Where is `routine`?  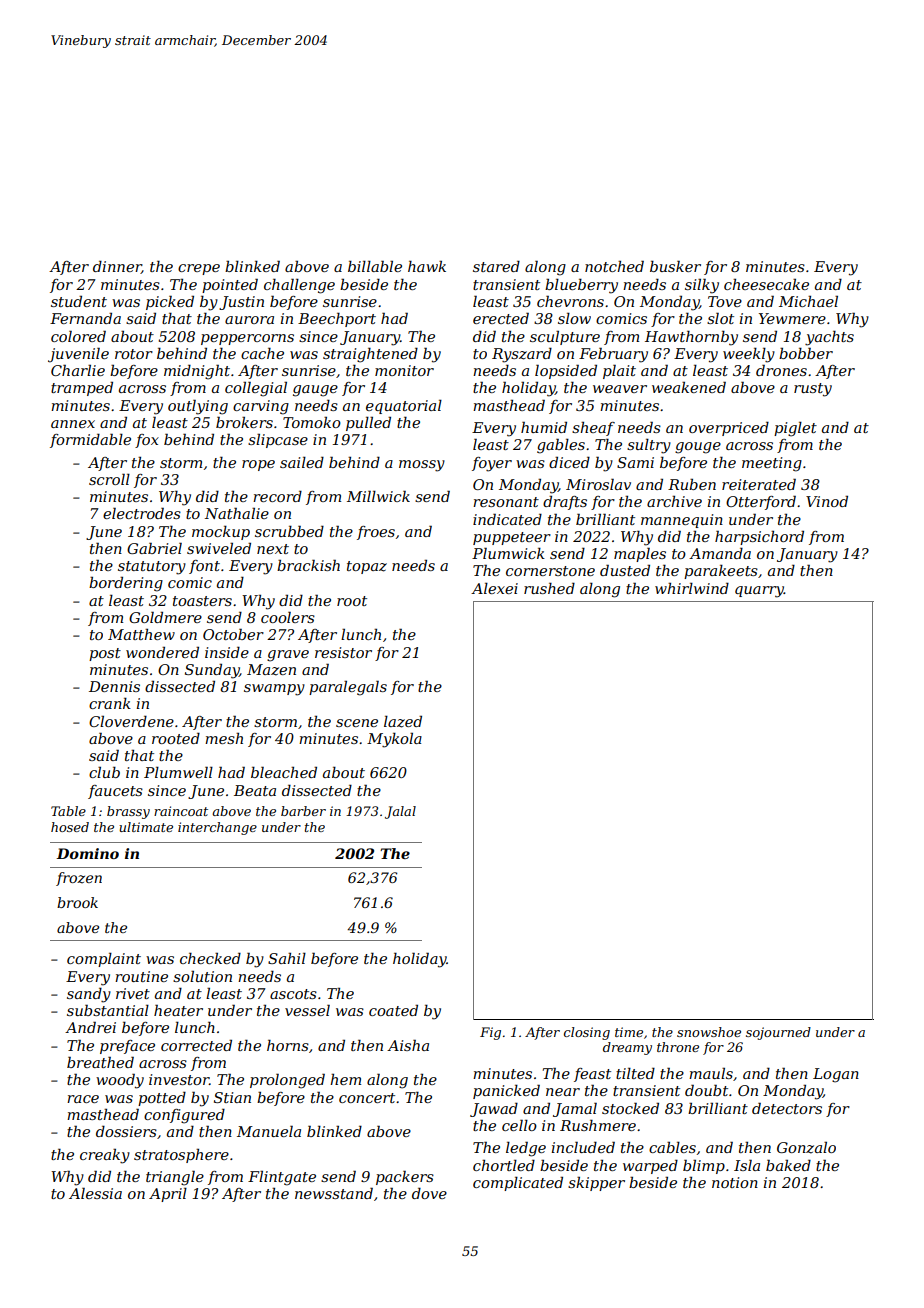
routine is located at coordinates (141, 976).
